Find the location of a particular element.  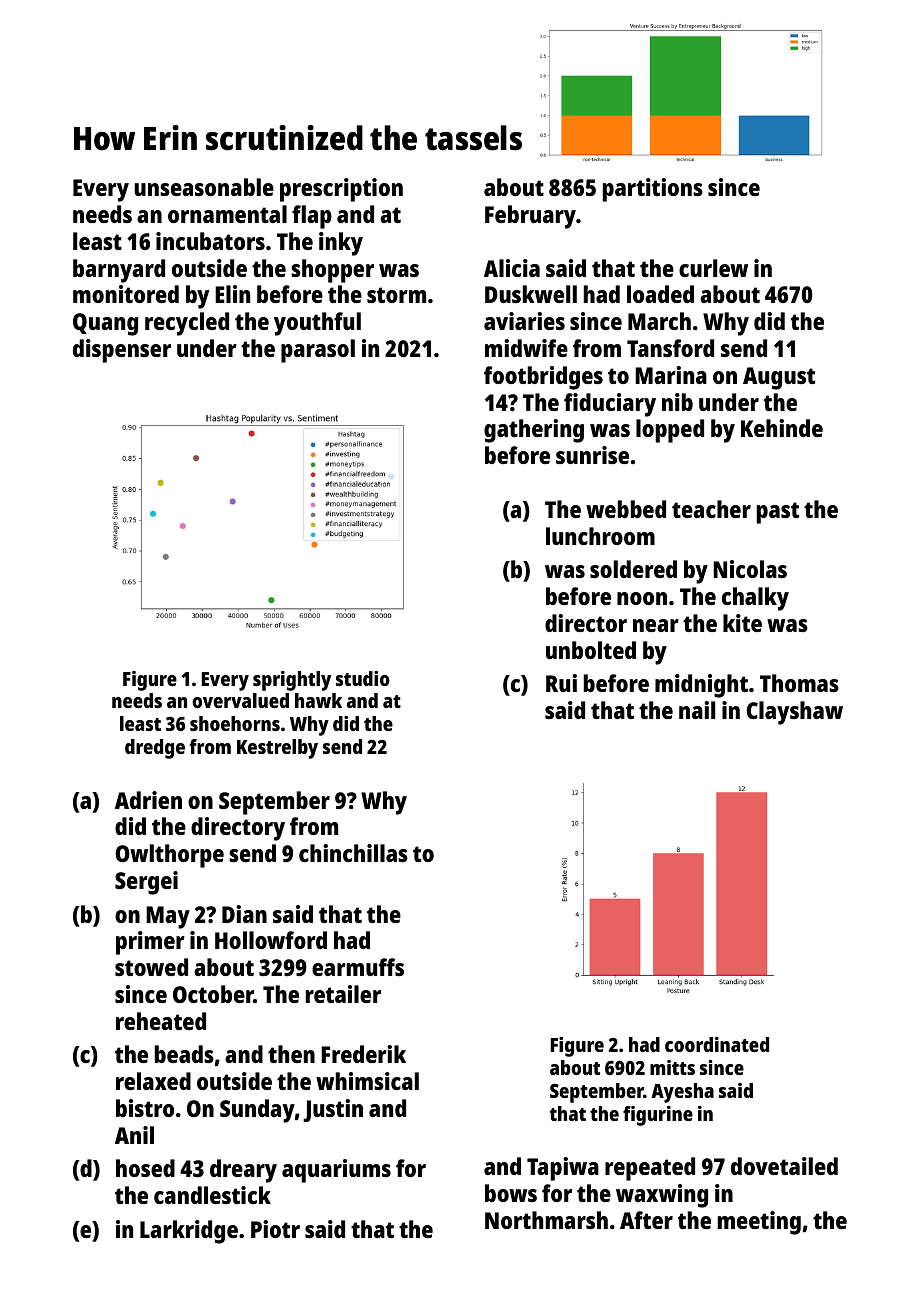

dredge is located at coordinates (155, 749).
